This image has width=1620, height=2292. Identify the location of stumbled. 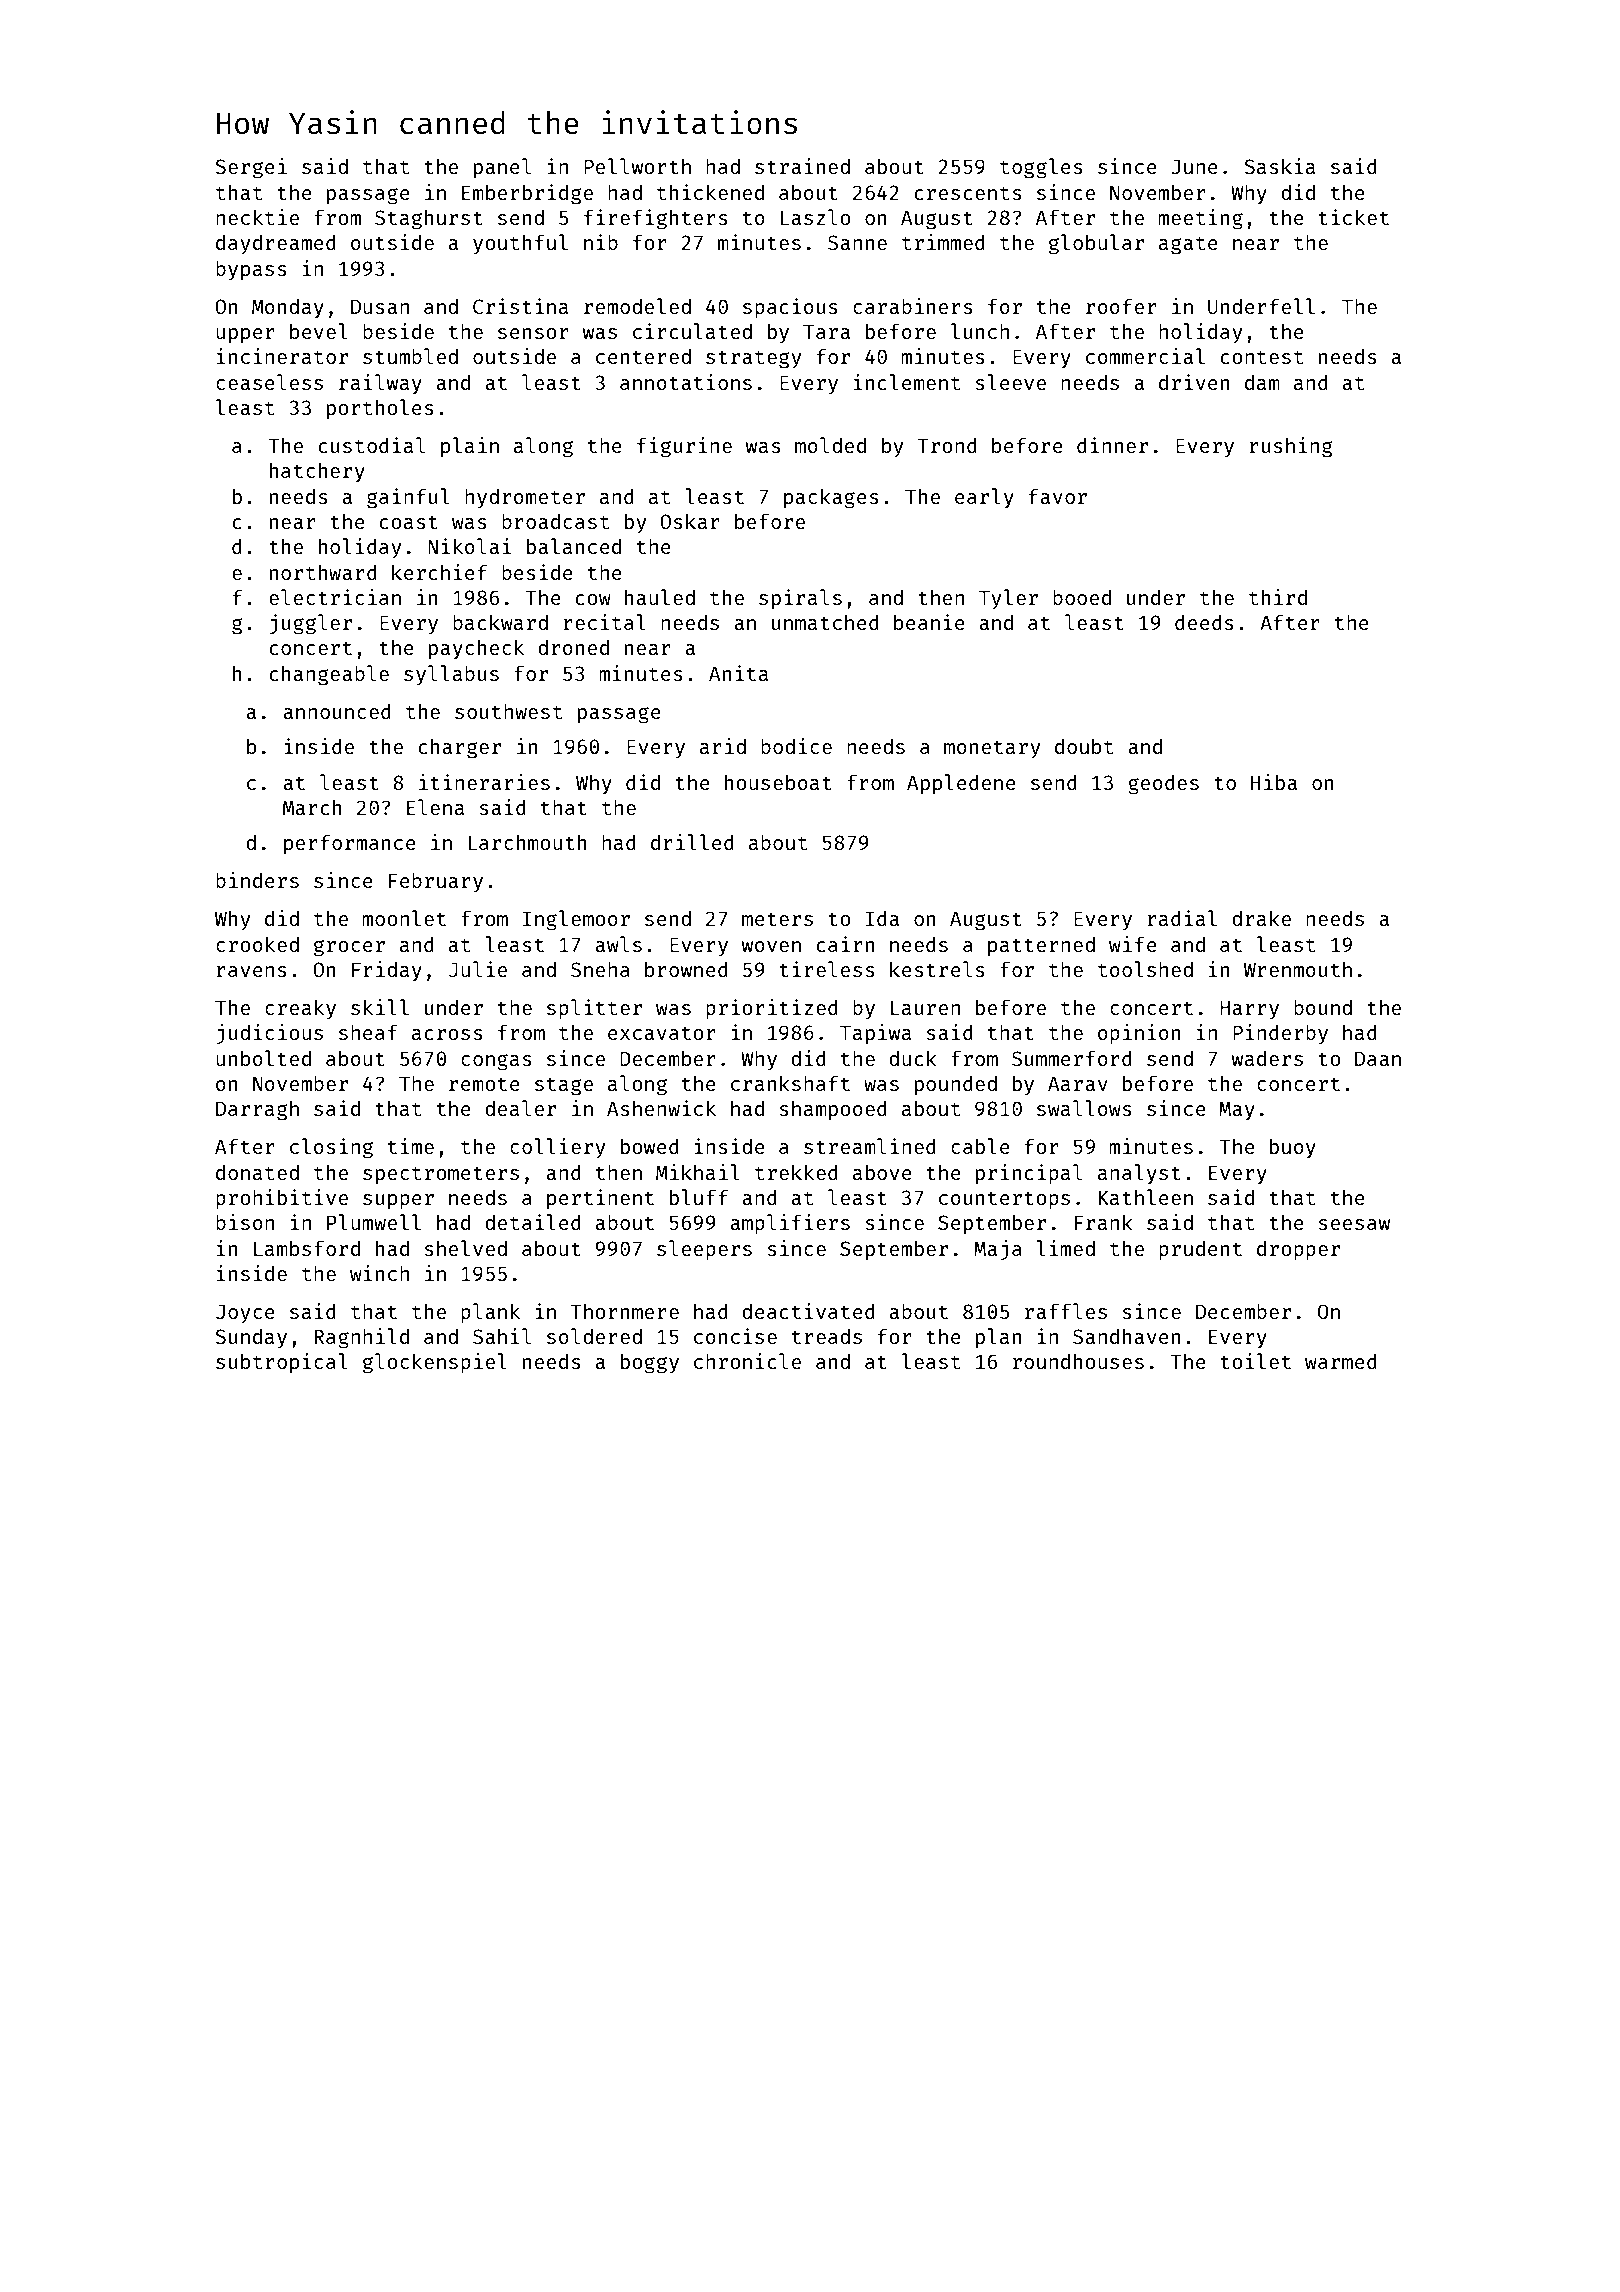
(410, 356).
